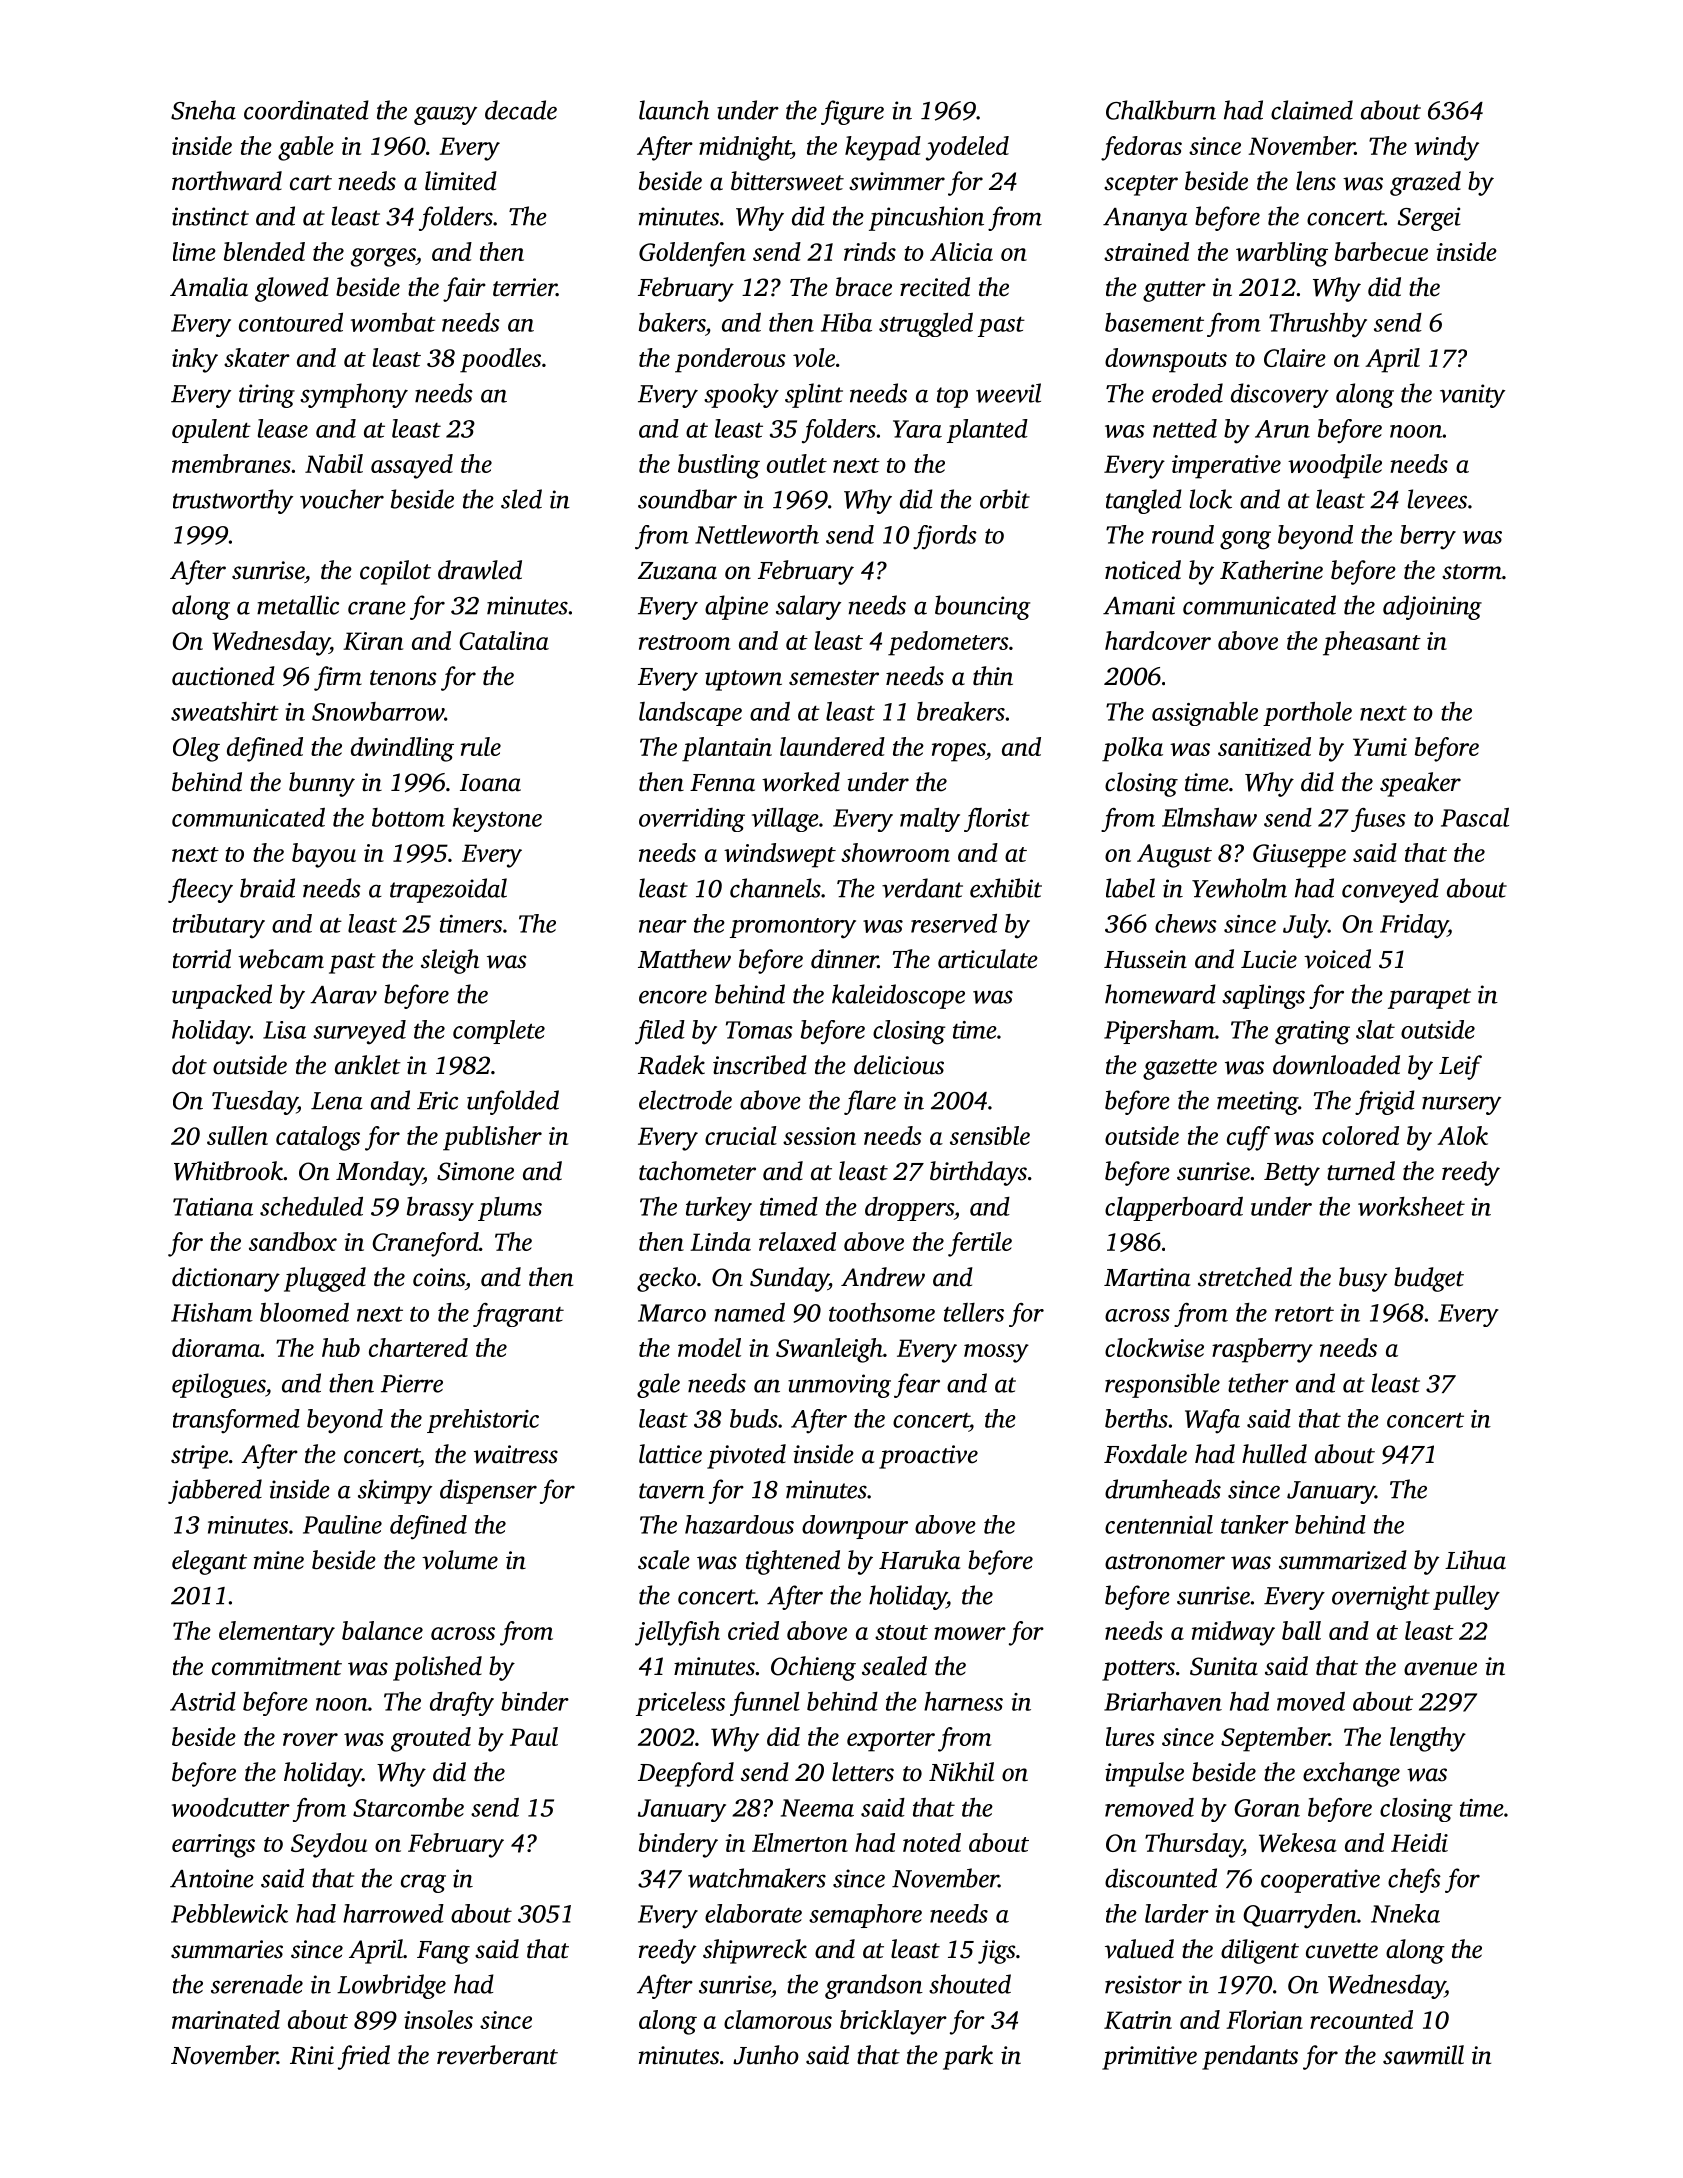 The height and width of the screenshot is (2178, 1683). I want to click on levees, so click(1437, 499).
